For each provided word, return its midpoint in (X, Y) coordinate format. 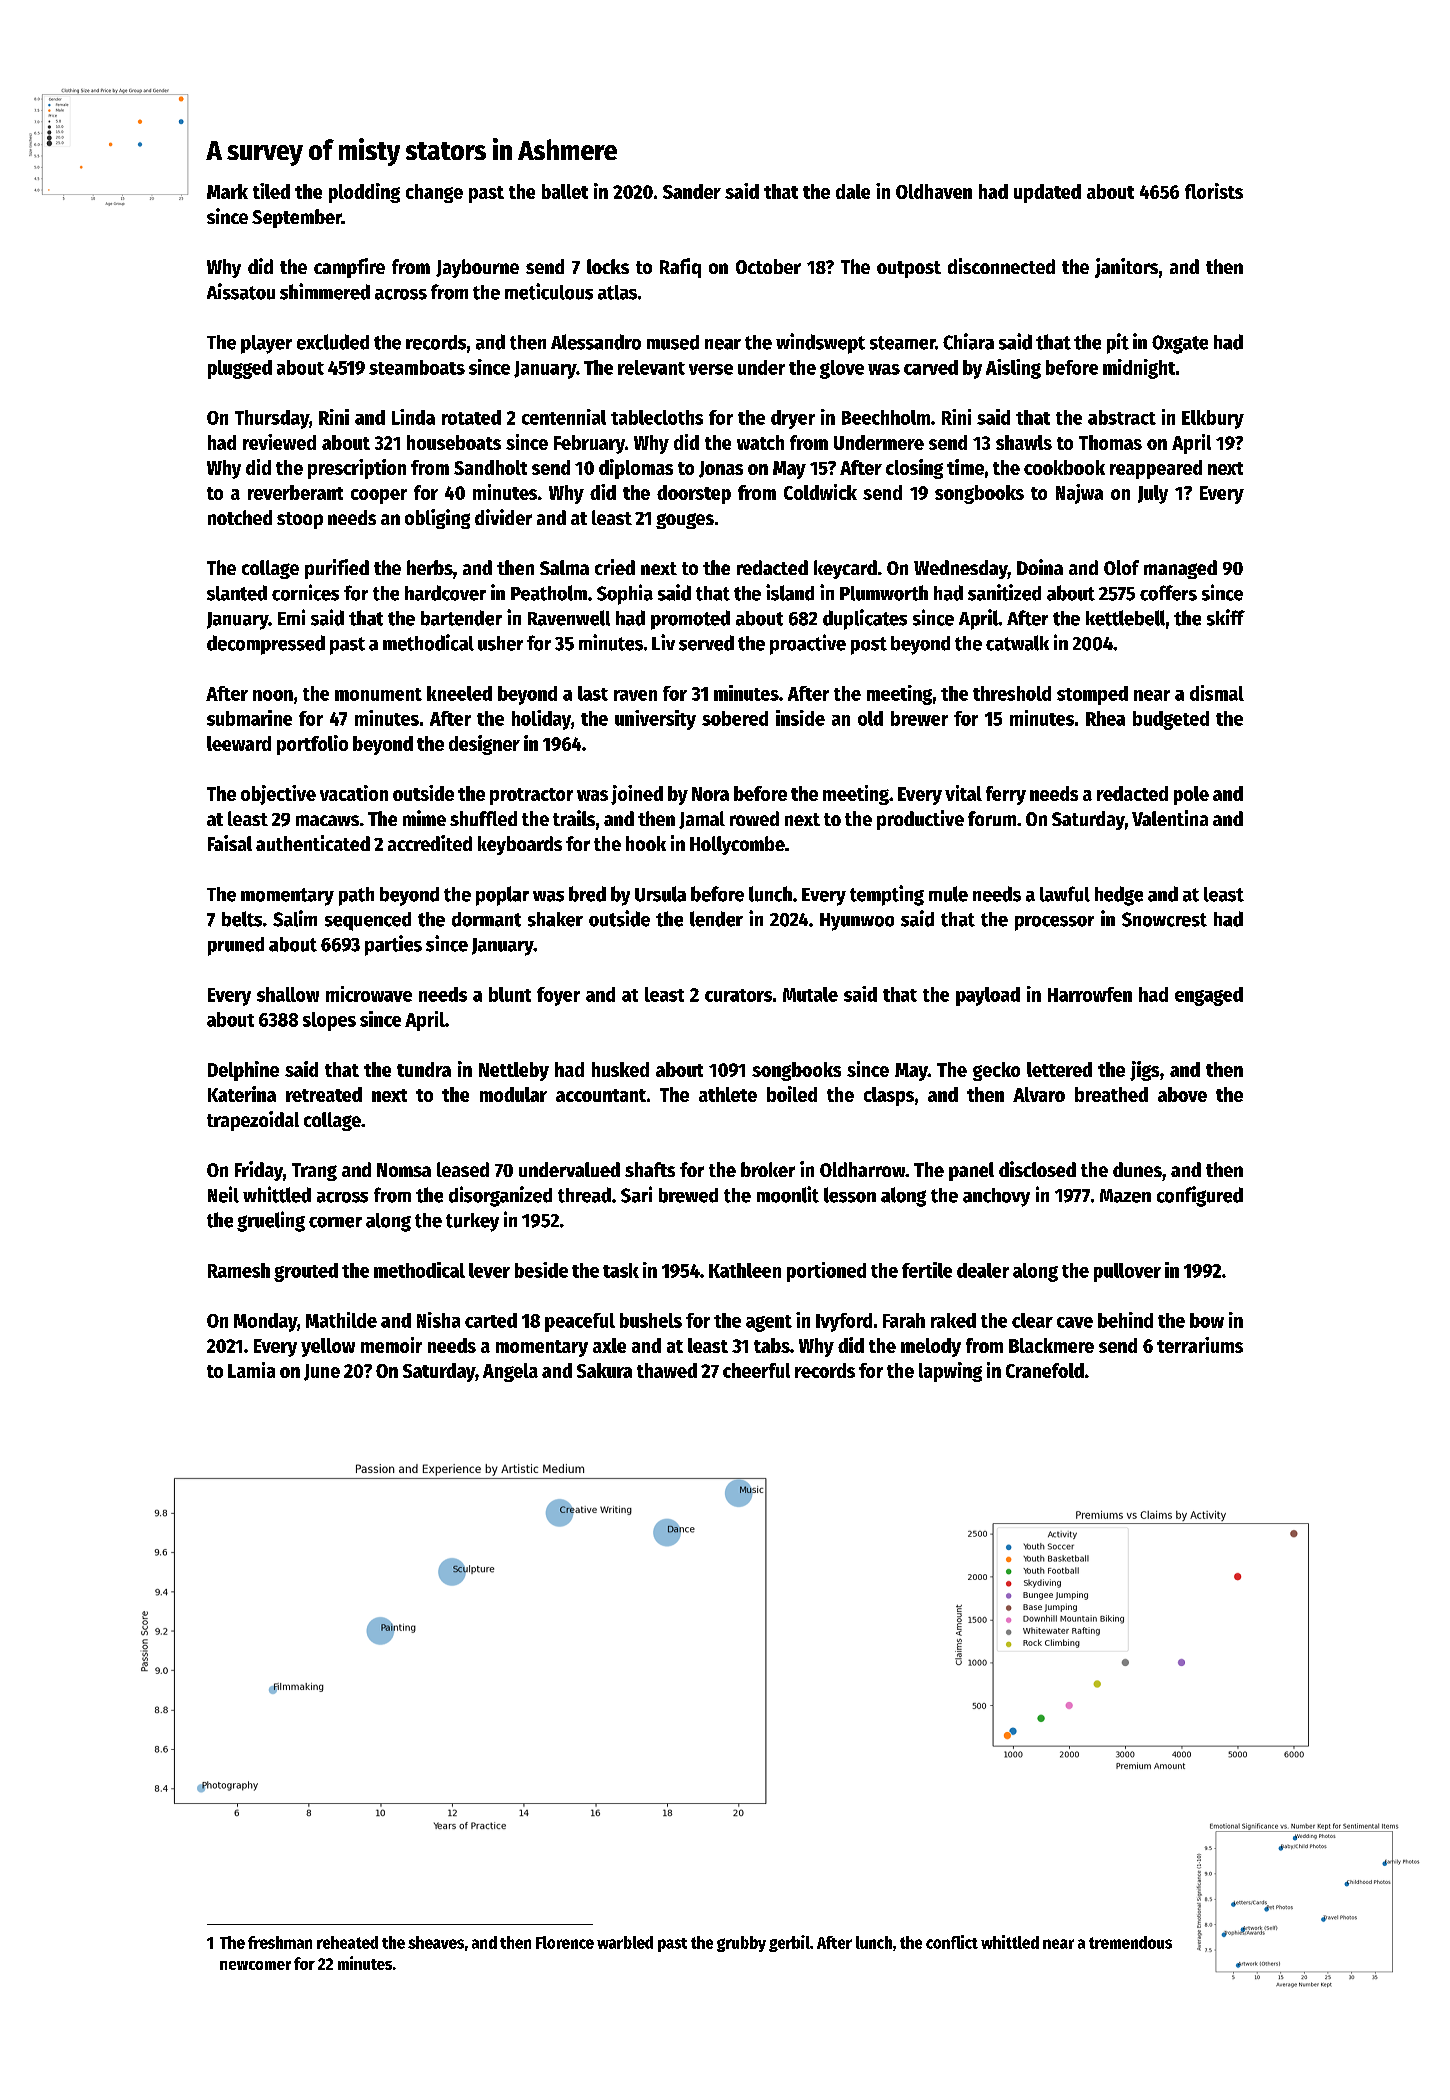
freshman (280, 1942)
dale (853, 191)
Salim (295, 918)
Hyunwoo (857, 922)
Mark (227, 191)
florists (1214, 191)
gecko (996, 1071)
